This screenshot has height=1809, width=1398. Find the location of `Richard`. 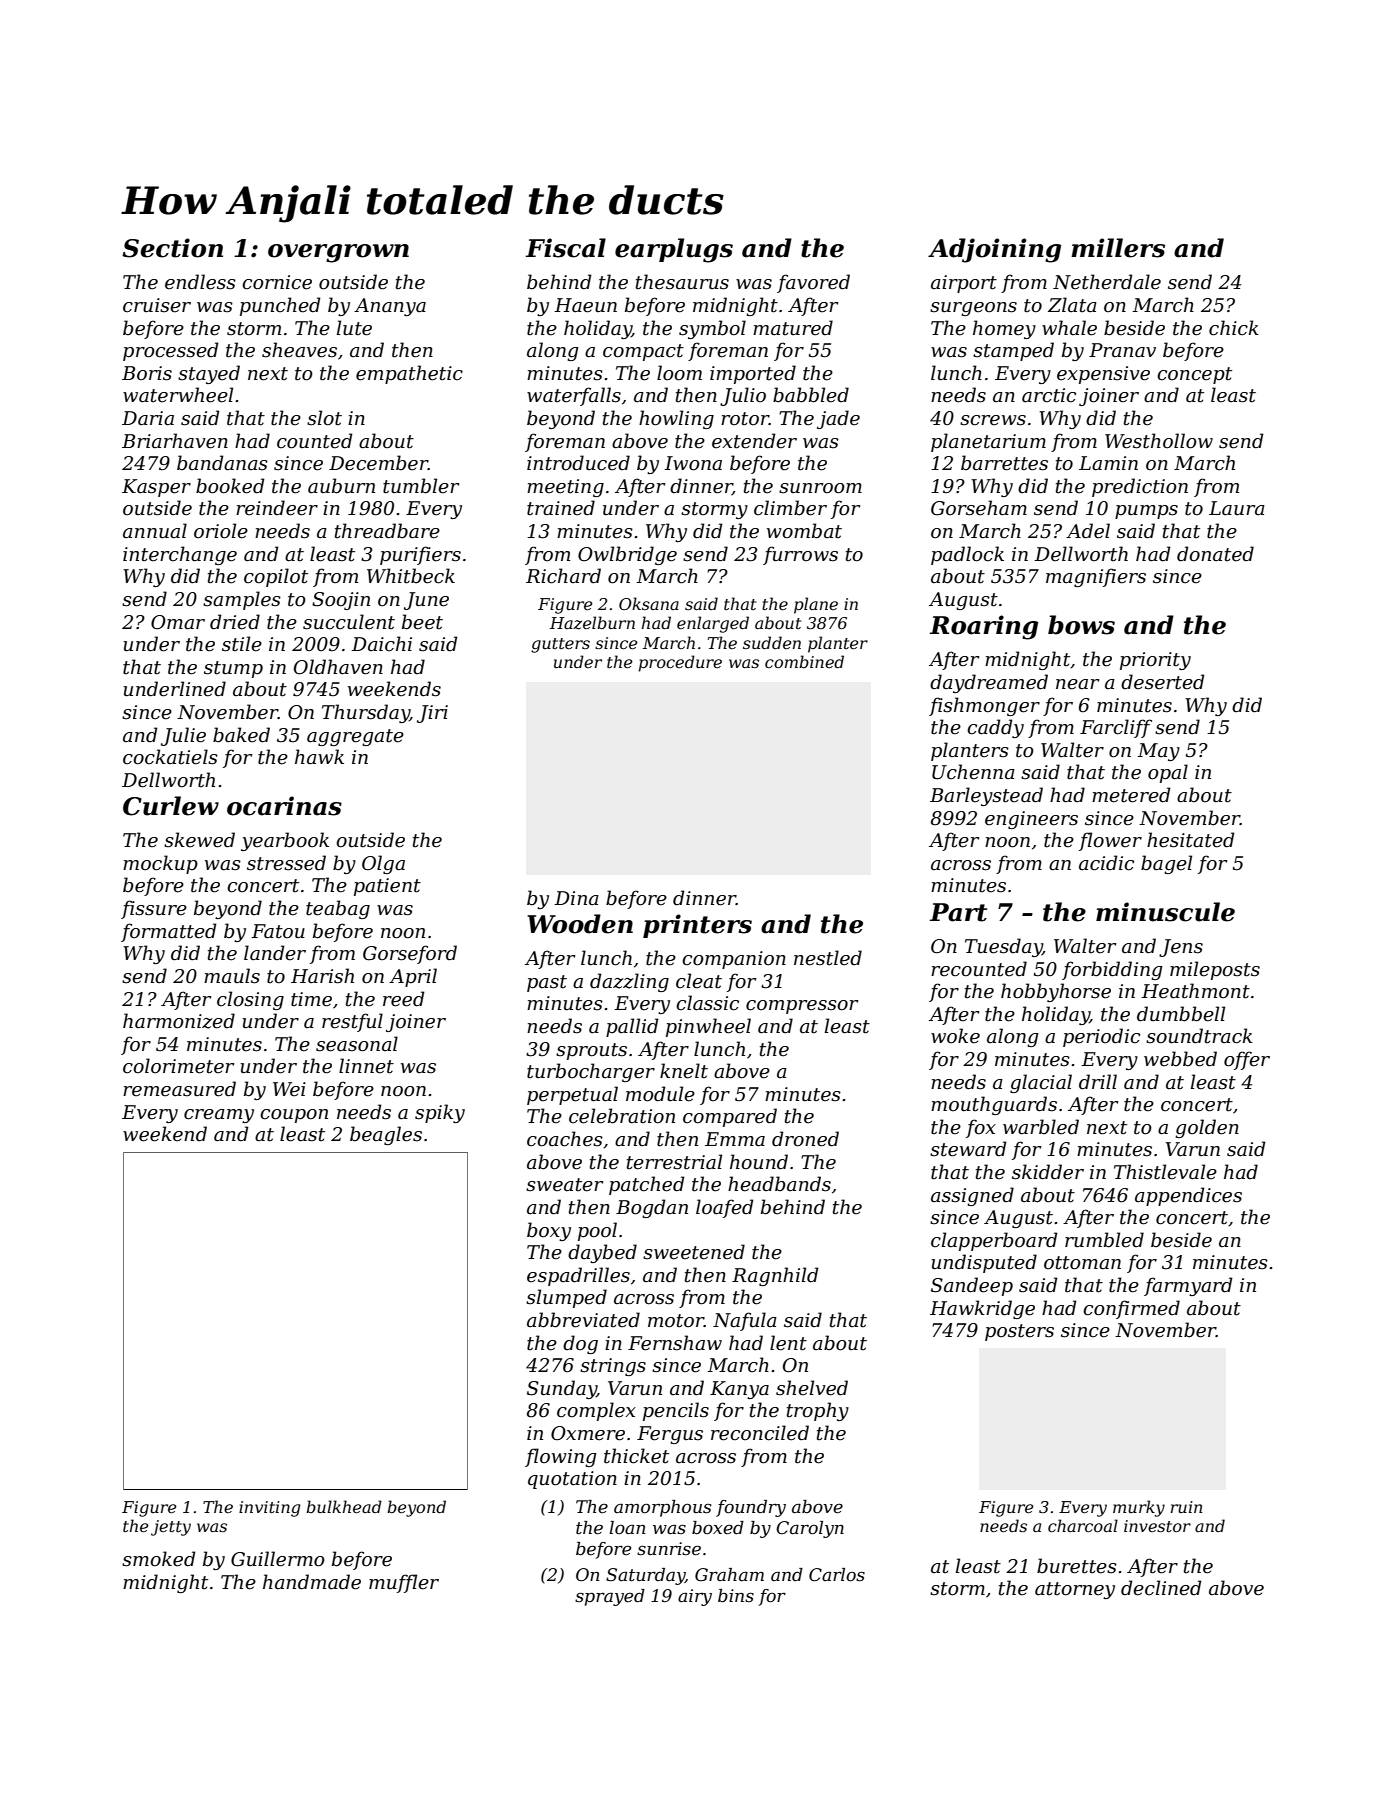

Richard is located at coordinates (563, 576).
